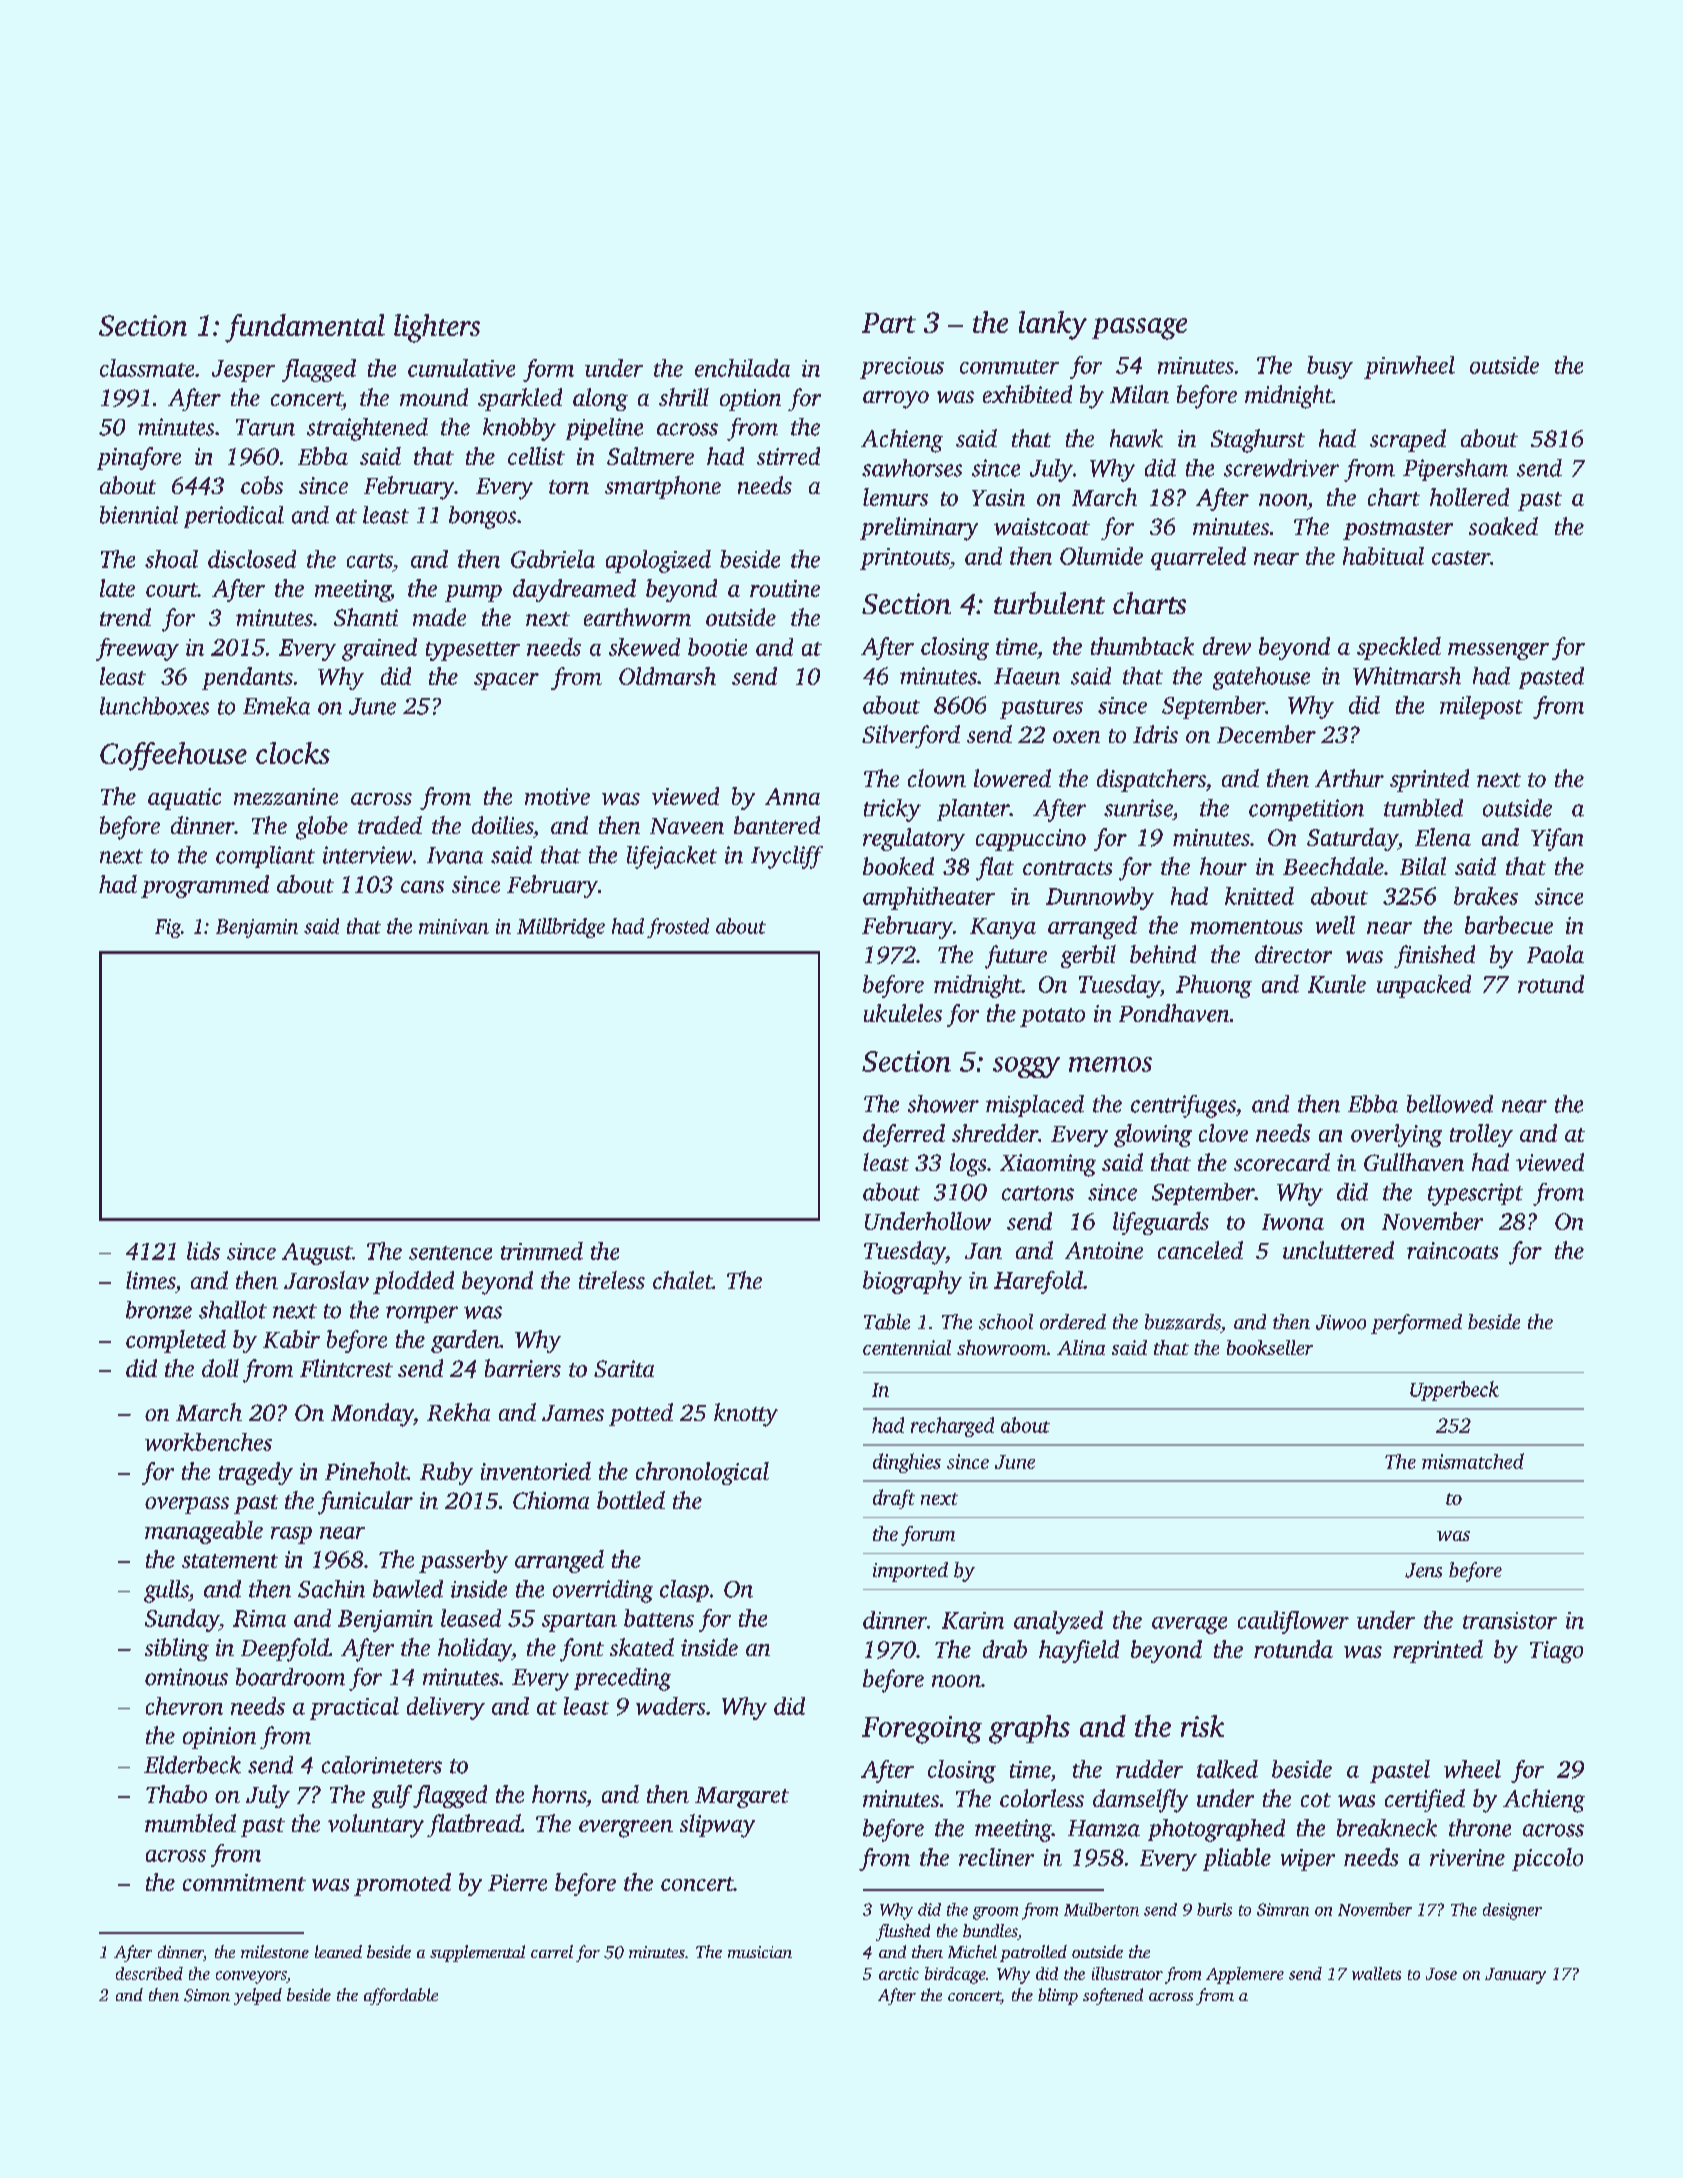 The width and height of the screenshot is (1683, 2178). Describe the element at coordinates (401, 1996) in the screenshot. I see `affordable` at that location.
